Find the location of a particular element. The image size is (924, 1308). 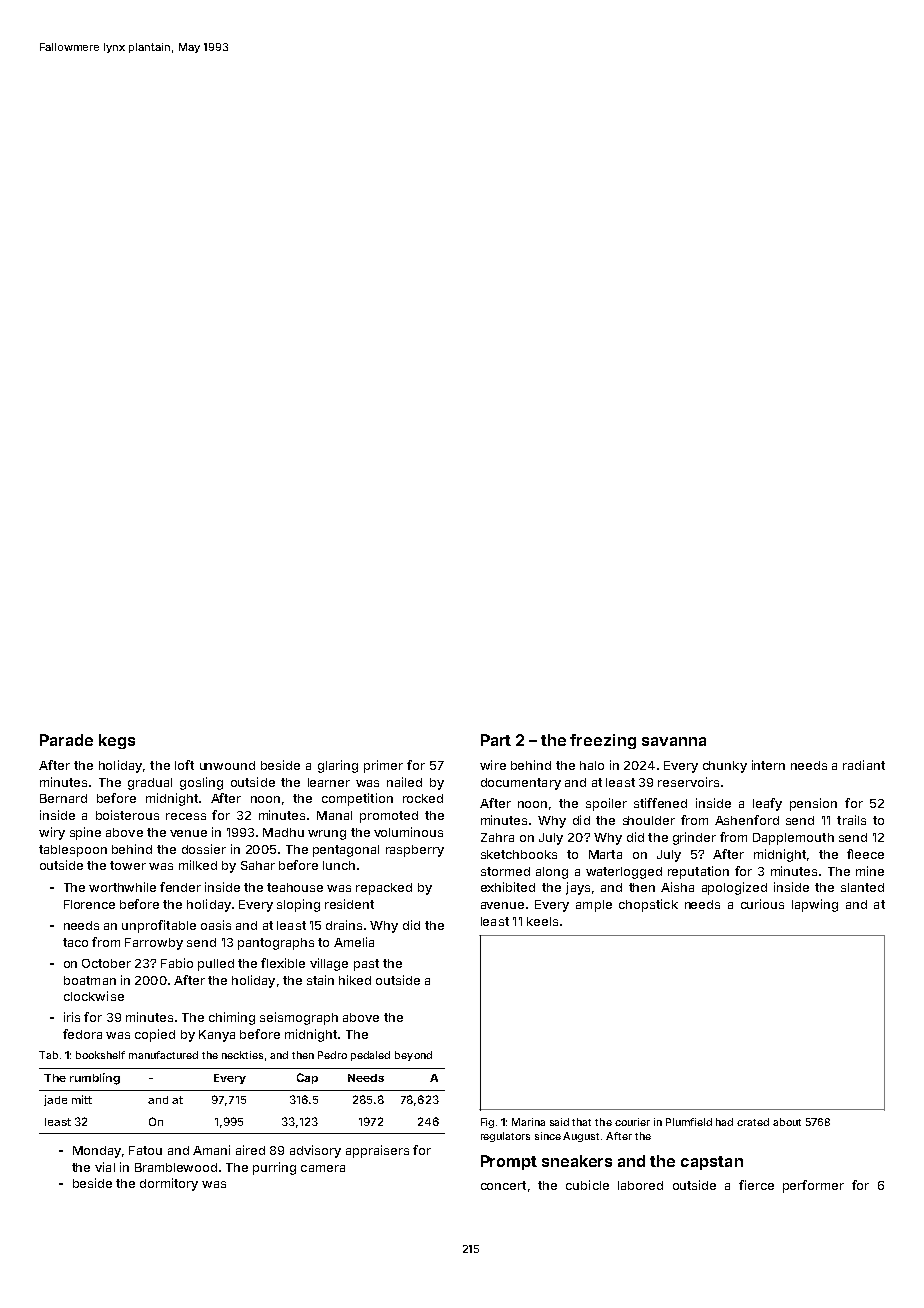

chiming is located at coordinates (232, 1018).
